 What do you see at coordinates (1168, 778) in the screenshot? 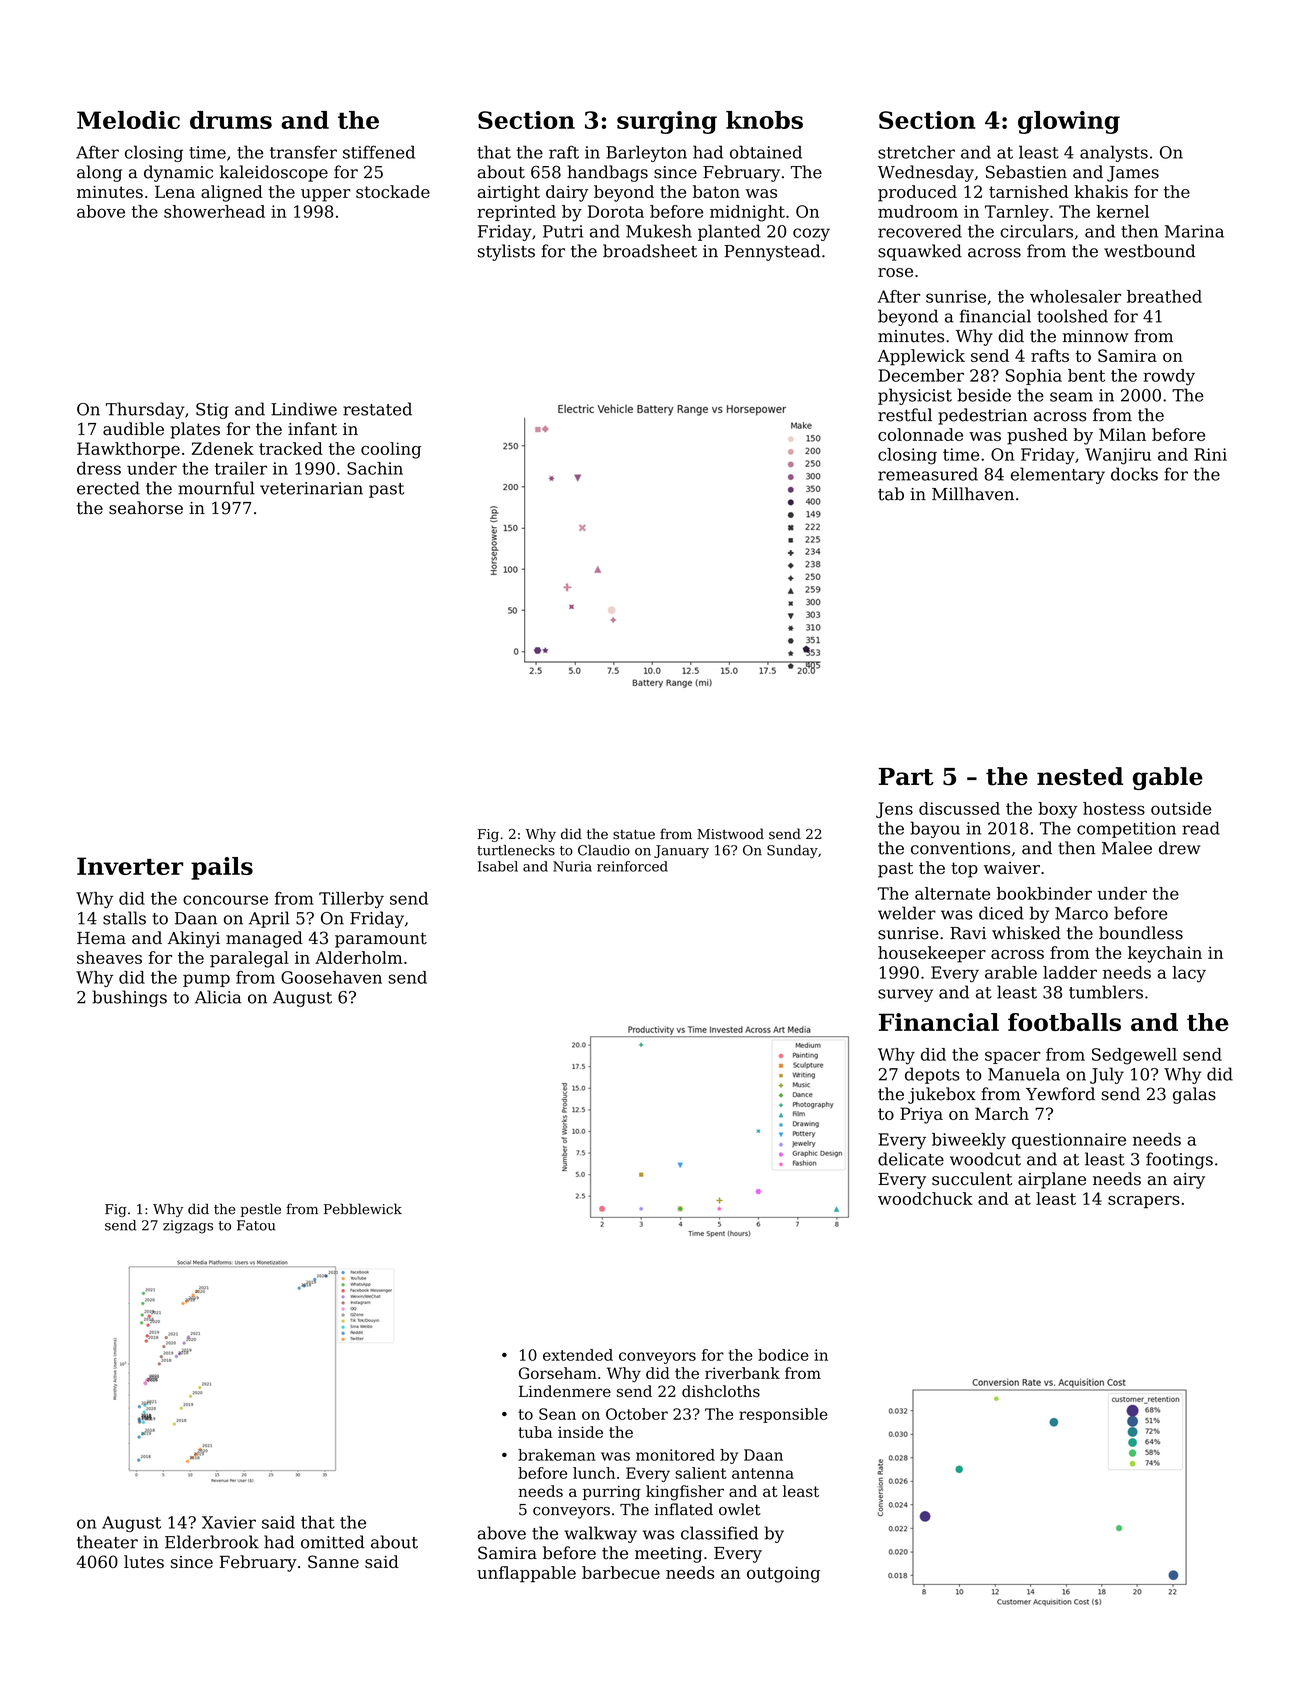
I see `gable` at bounding box center [1168, 778].
